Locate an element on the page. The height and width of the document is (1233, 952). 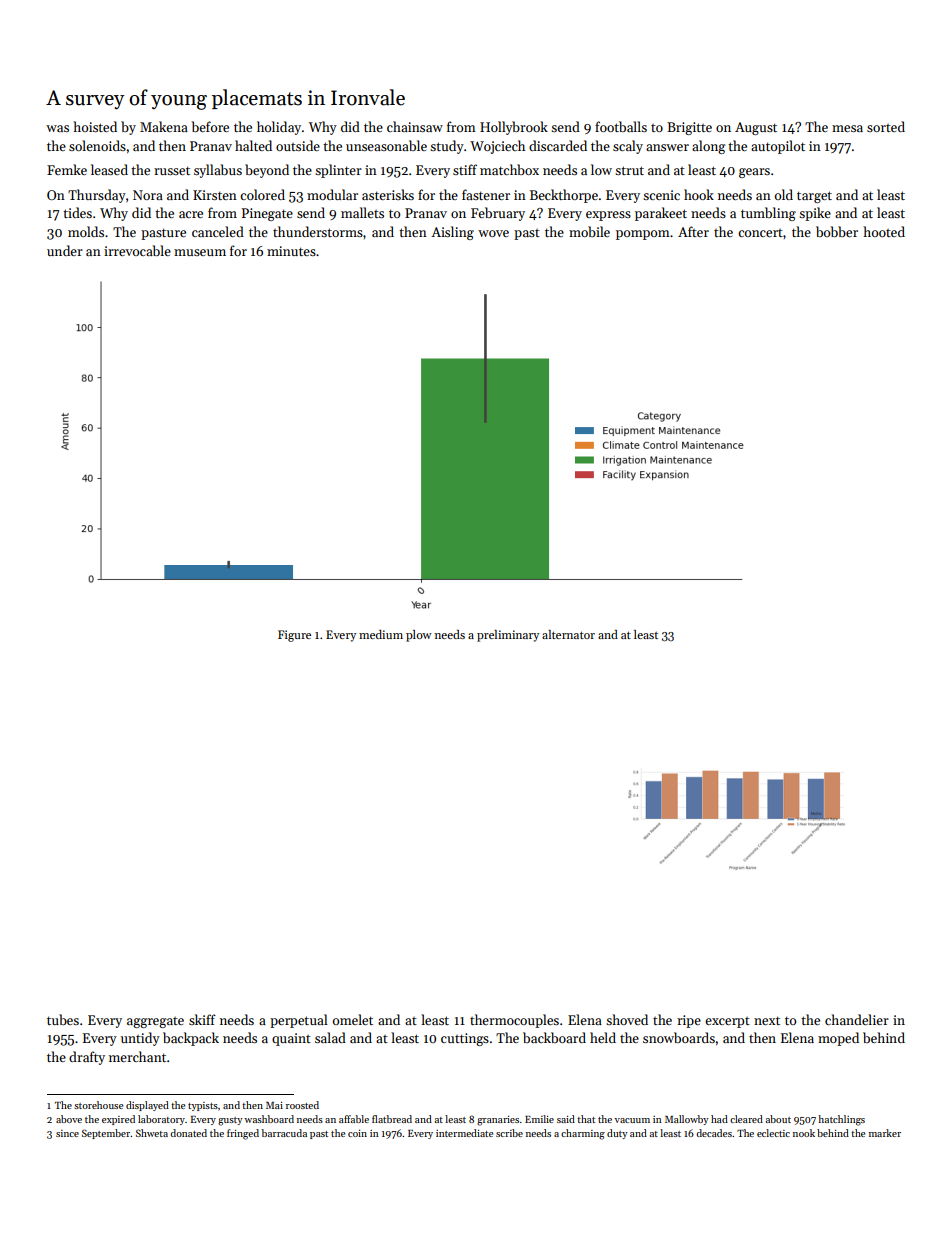
Aisling is located at coordinates (452, 233).
